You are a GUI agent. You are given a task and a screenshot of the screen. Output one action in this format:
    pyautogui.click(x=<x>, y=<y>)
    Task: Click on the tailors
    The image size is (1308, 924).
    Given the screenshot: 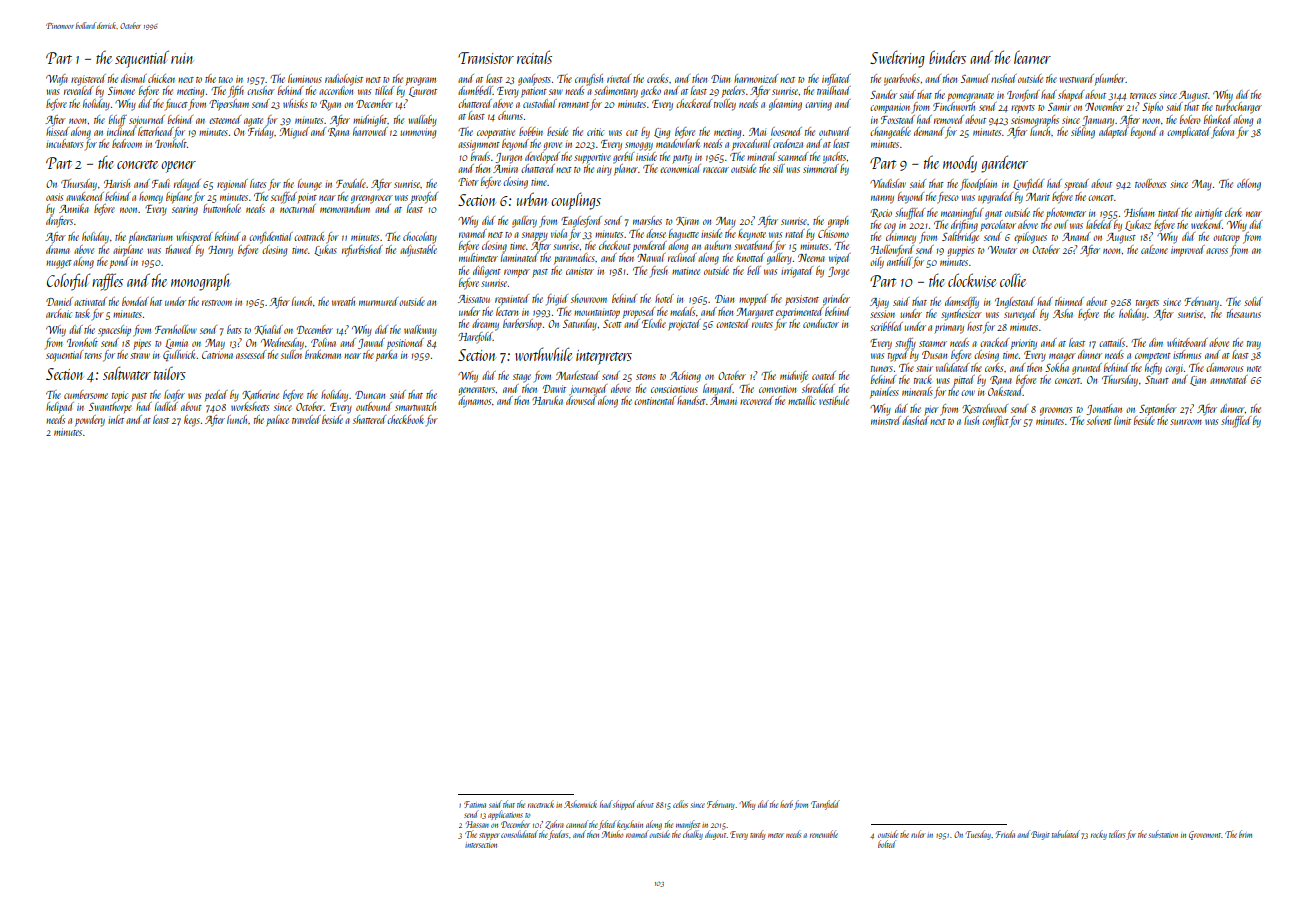 What is the action you would take?
    pyautogui.click(x=170, y=373)
